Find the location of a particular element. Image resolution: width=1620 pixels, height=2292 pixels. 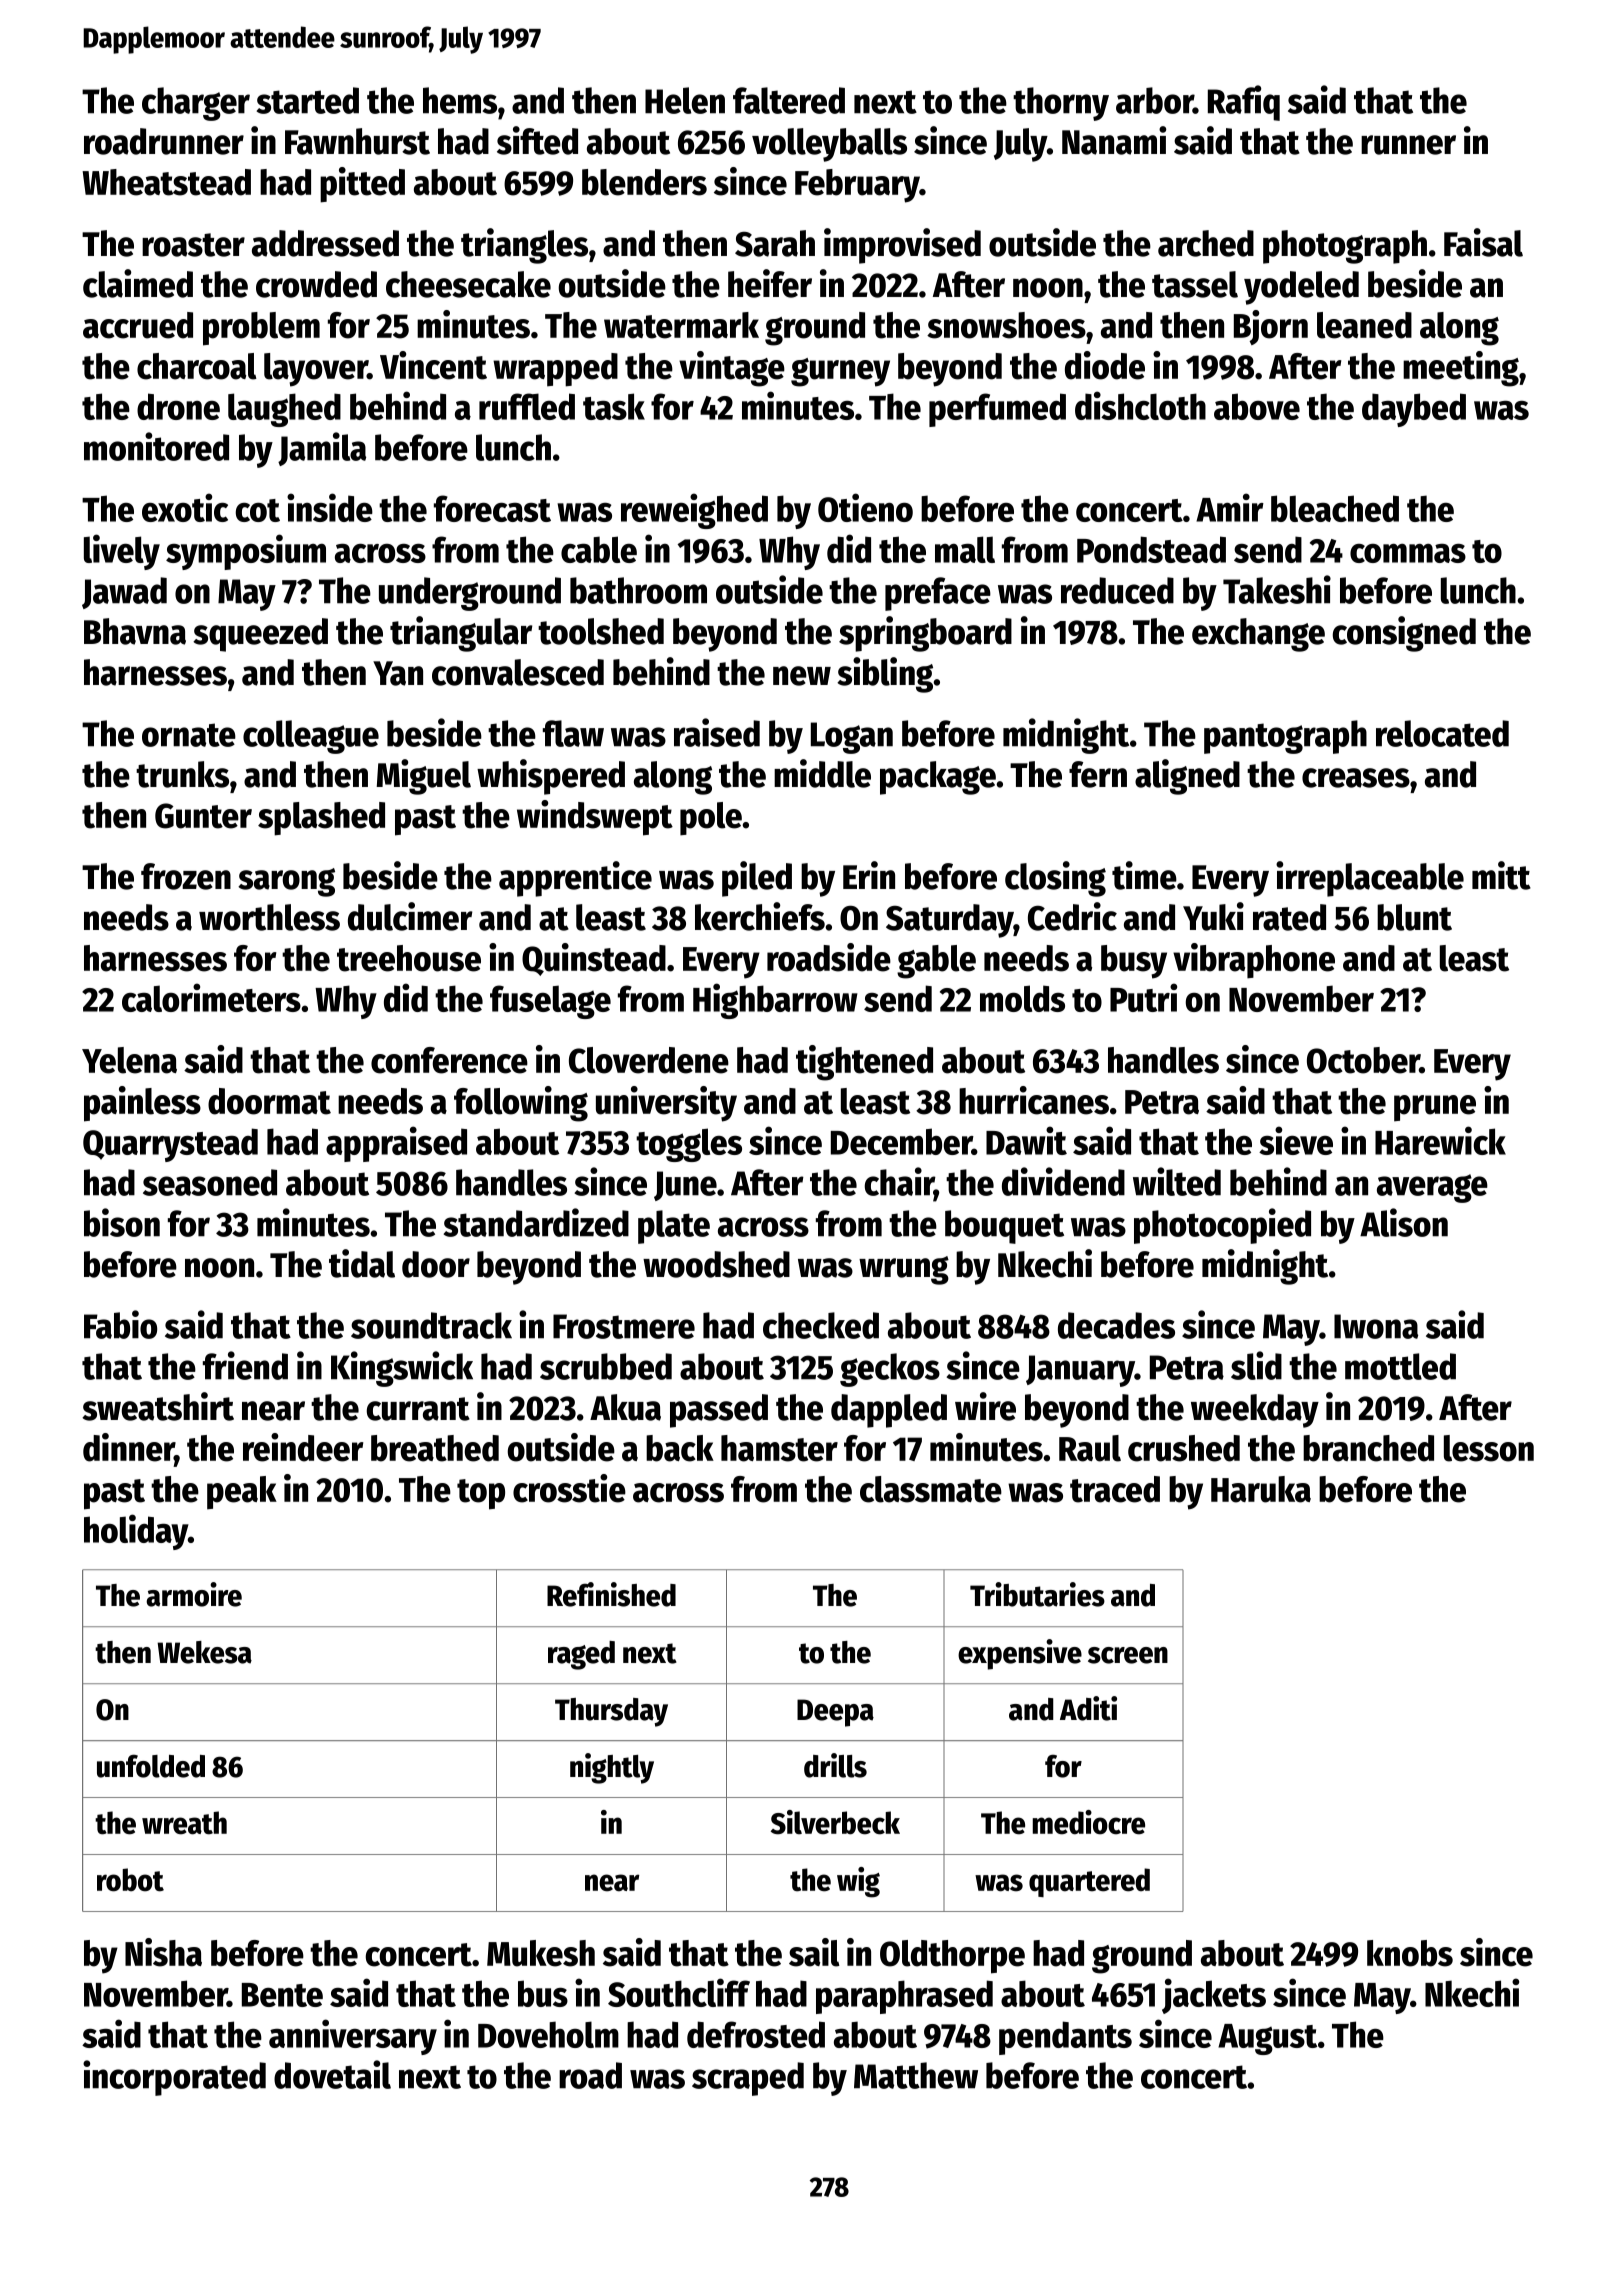

charger is located at coordinates (196, 104).
